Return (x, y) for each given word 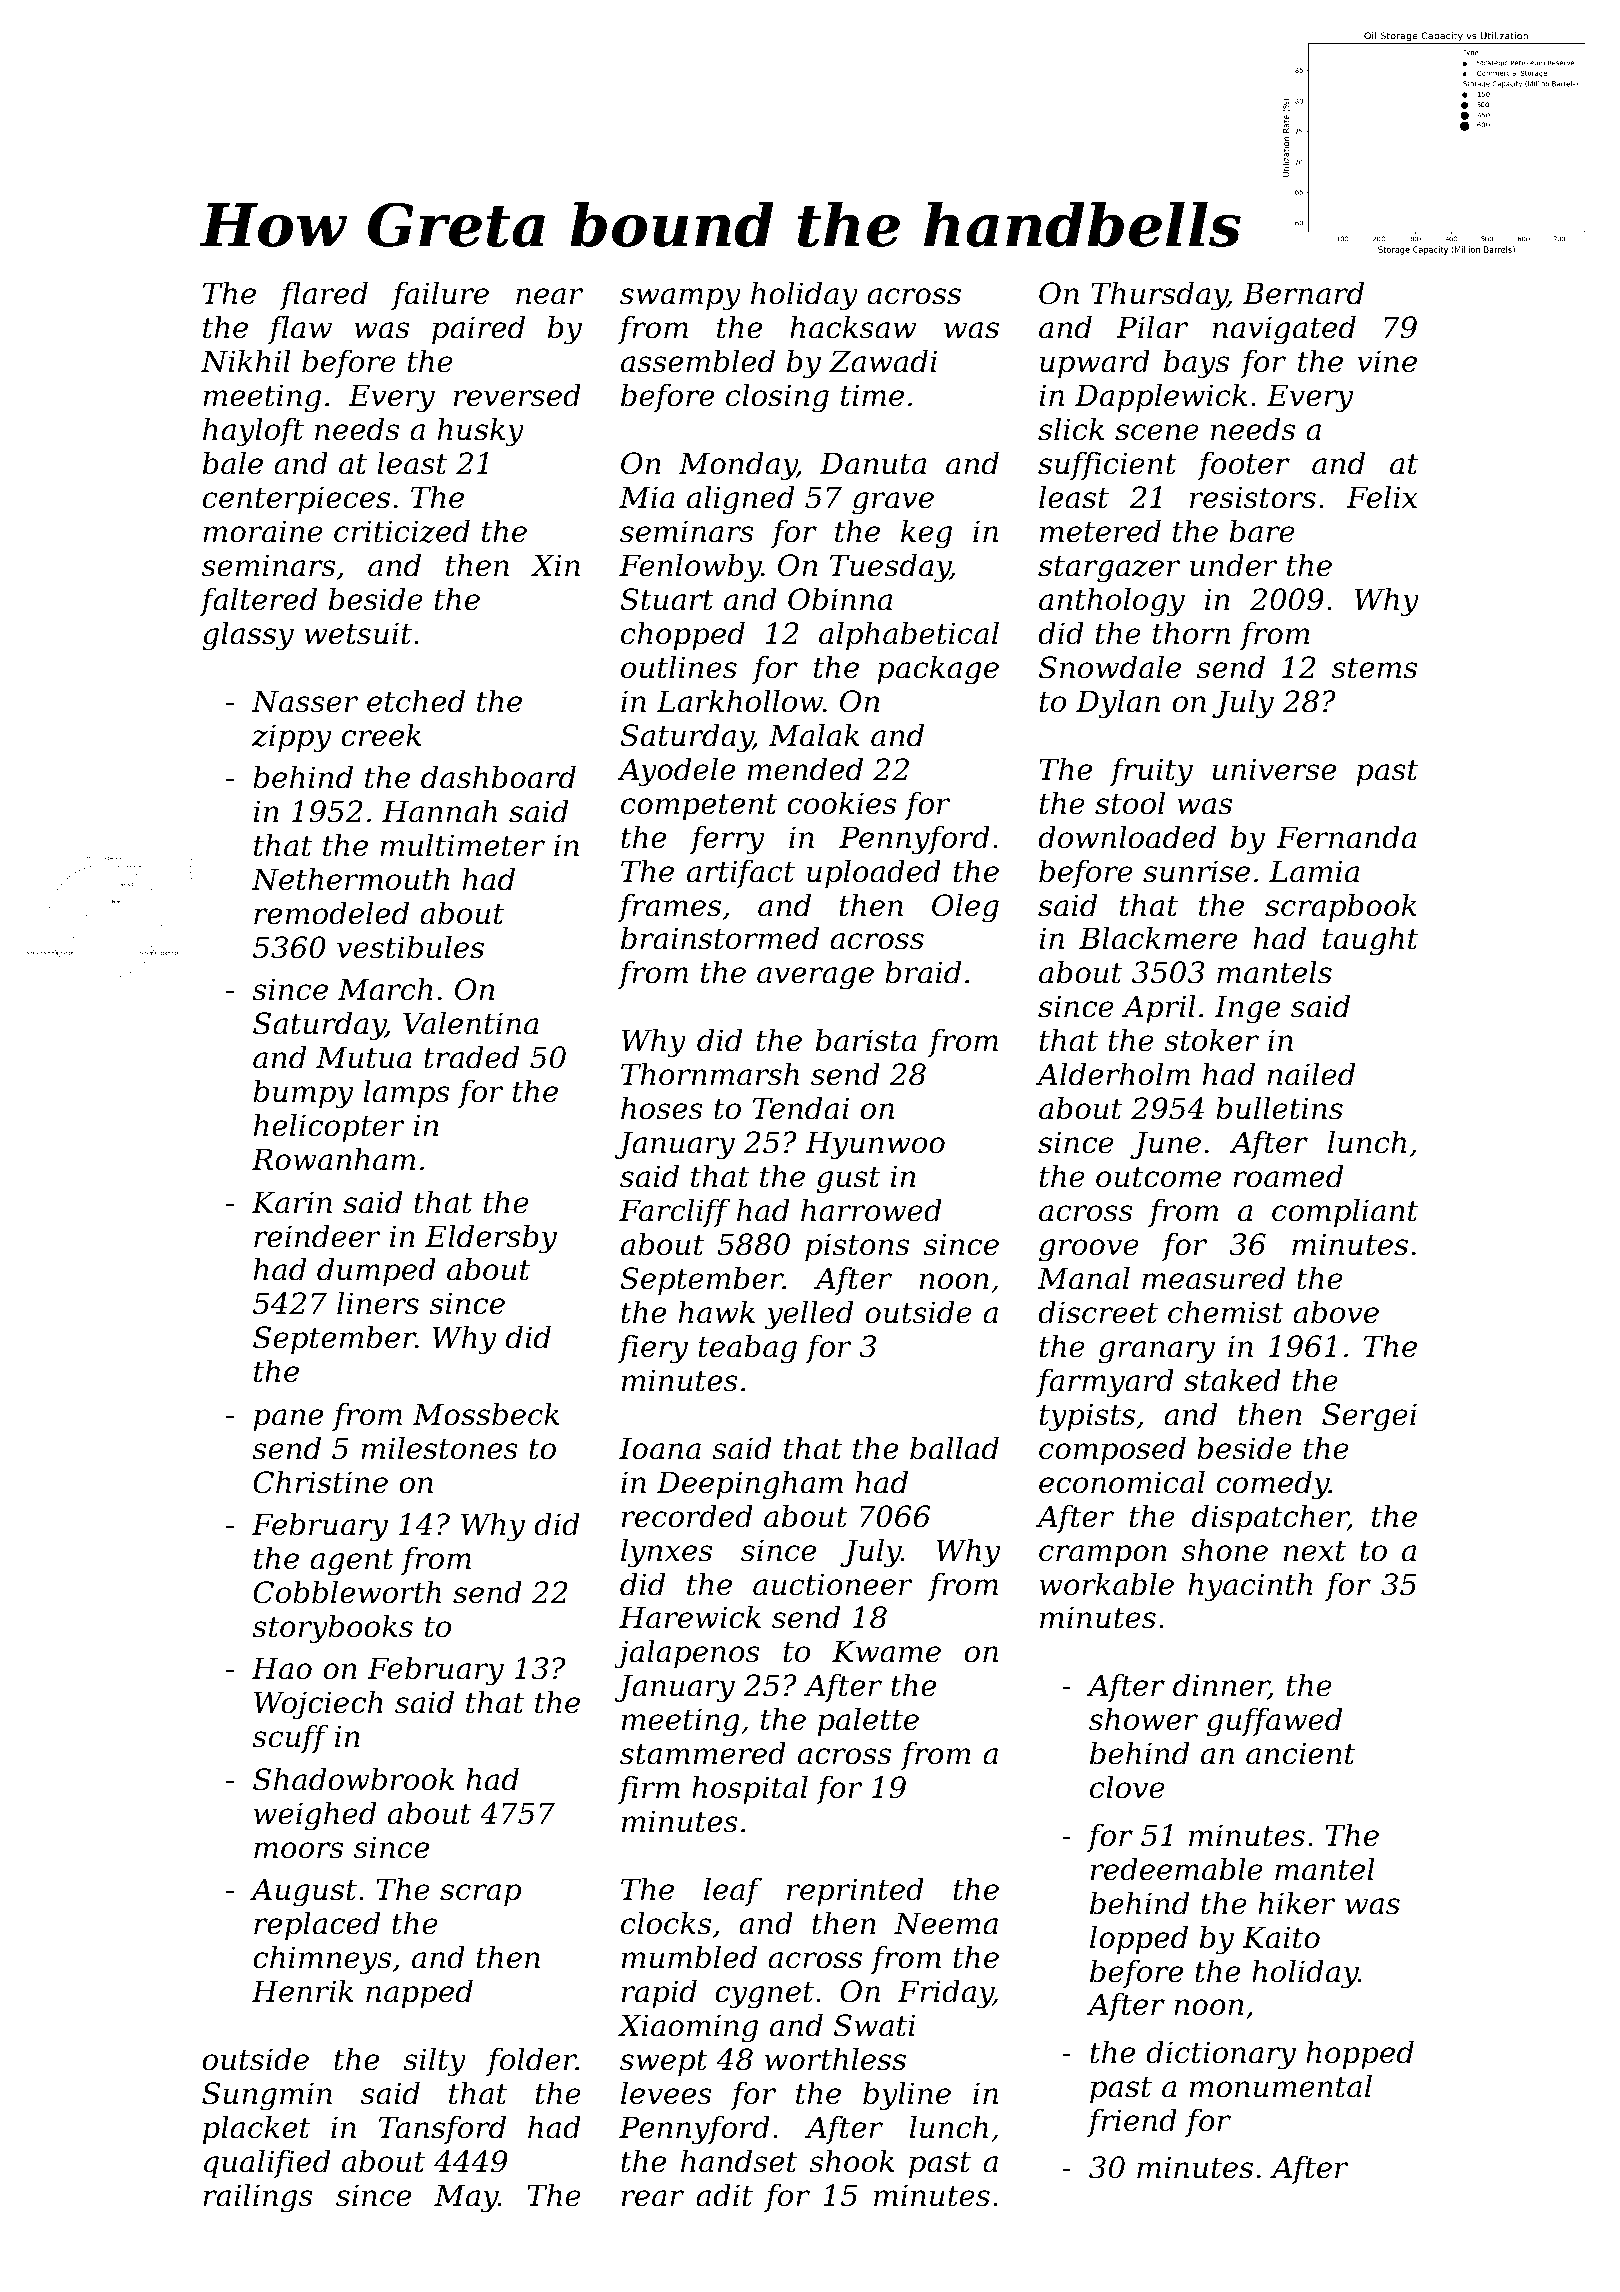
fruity (1151, 772)
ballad (954, 1448)
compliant (1345, 1213)
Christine (320, 1482)
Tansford (442, 2130)
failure (440, 296)
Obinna (840, 599)
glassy (248, 636)
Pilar (1152, 327)
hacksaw (853, 327)
